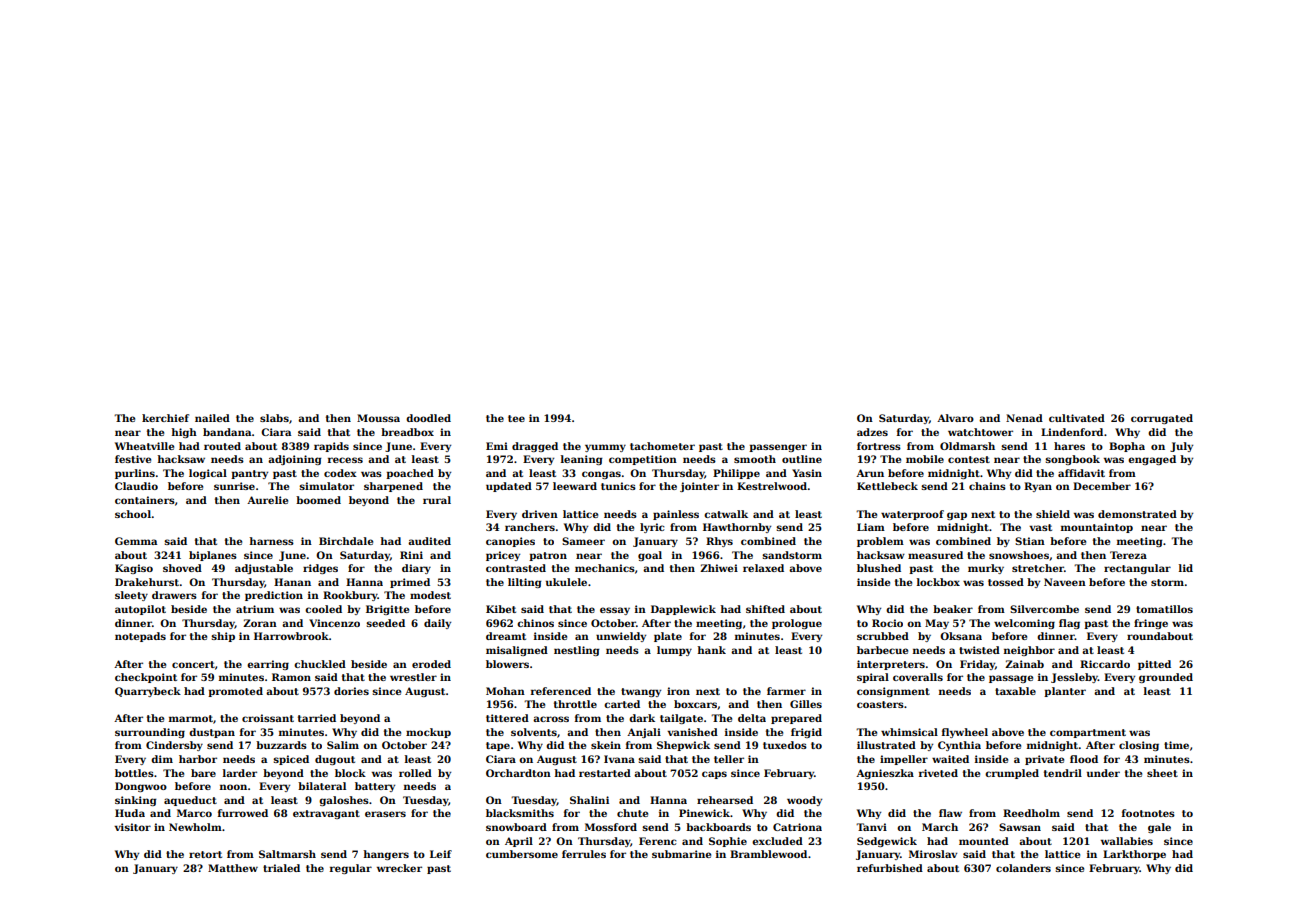 This screenshot has width=1308, height=924. I want to click on gale, so click(1159, 828).
